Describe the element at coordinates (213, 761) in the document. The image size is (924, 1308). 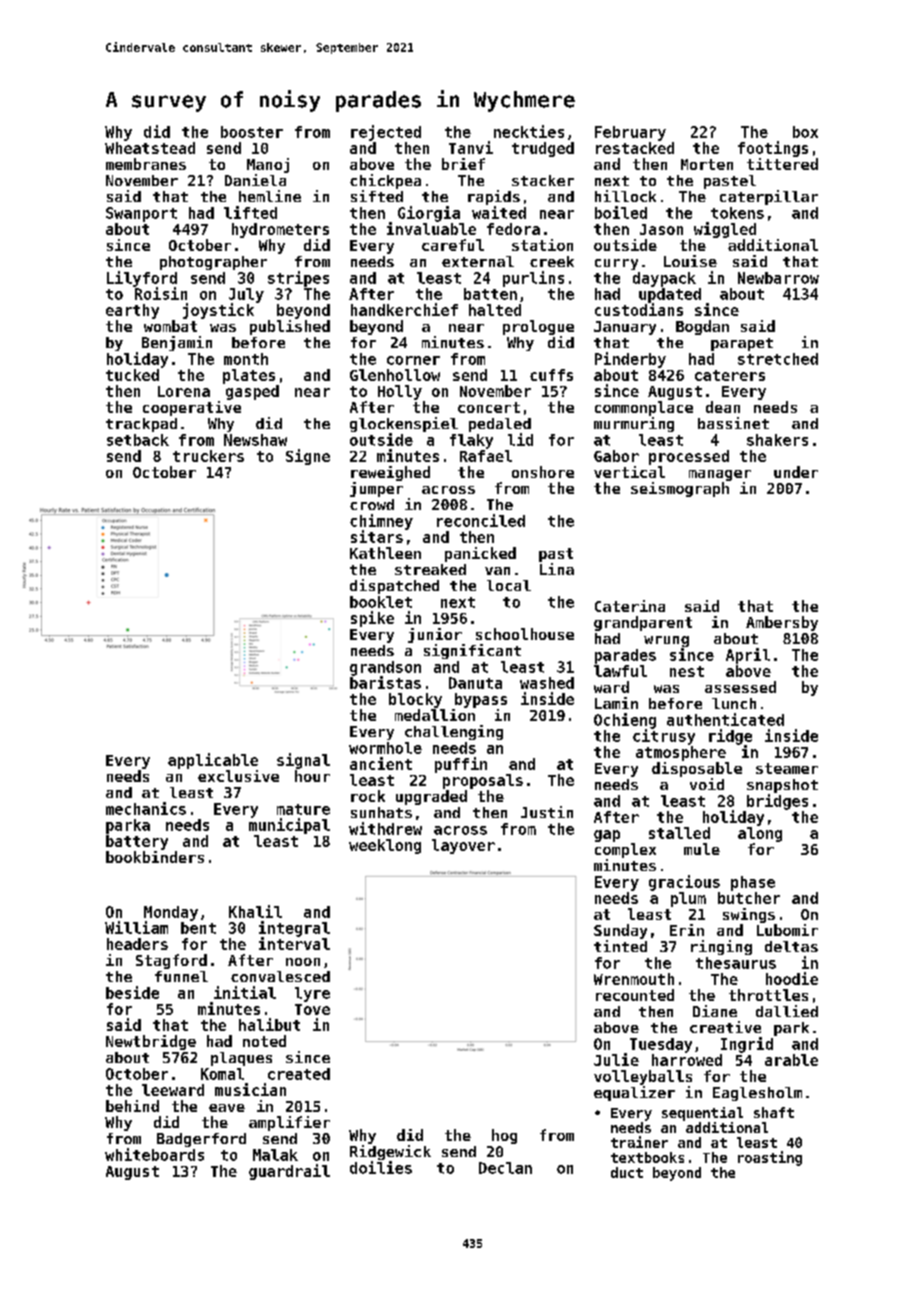
I see `applicable` at that location.
